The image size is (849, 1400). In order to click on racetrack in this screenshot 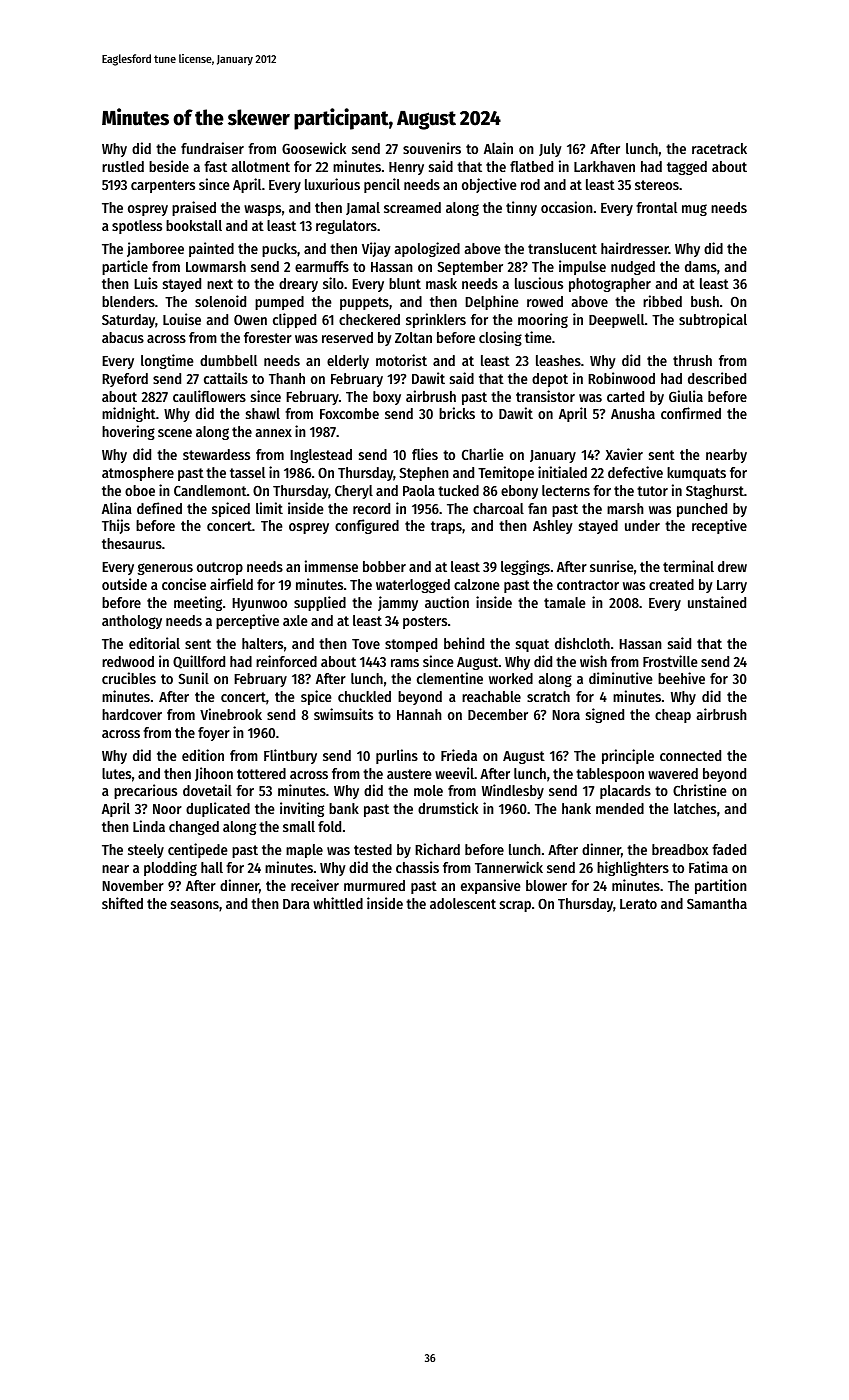, I will do `click(719, 148)`.
